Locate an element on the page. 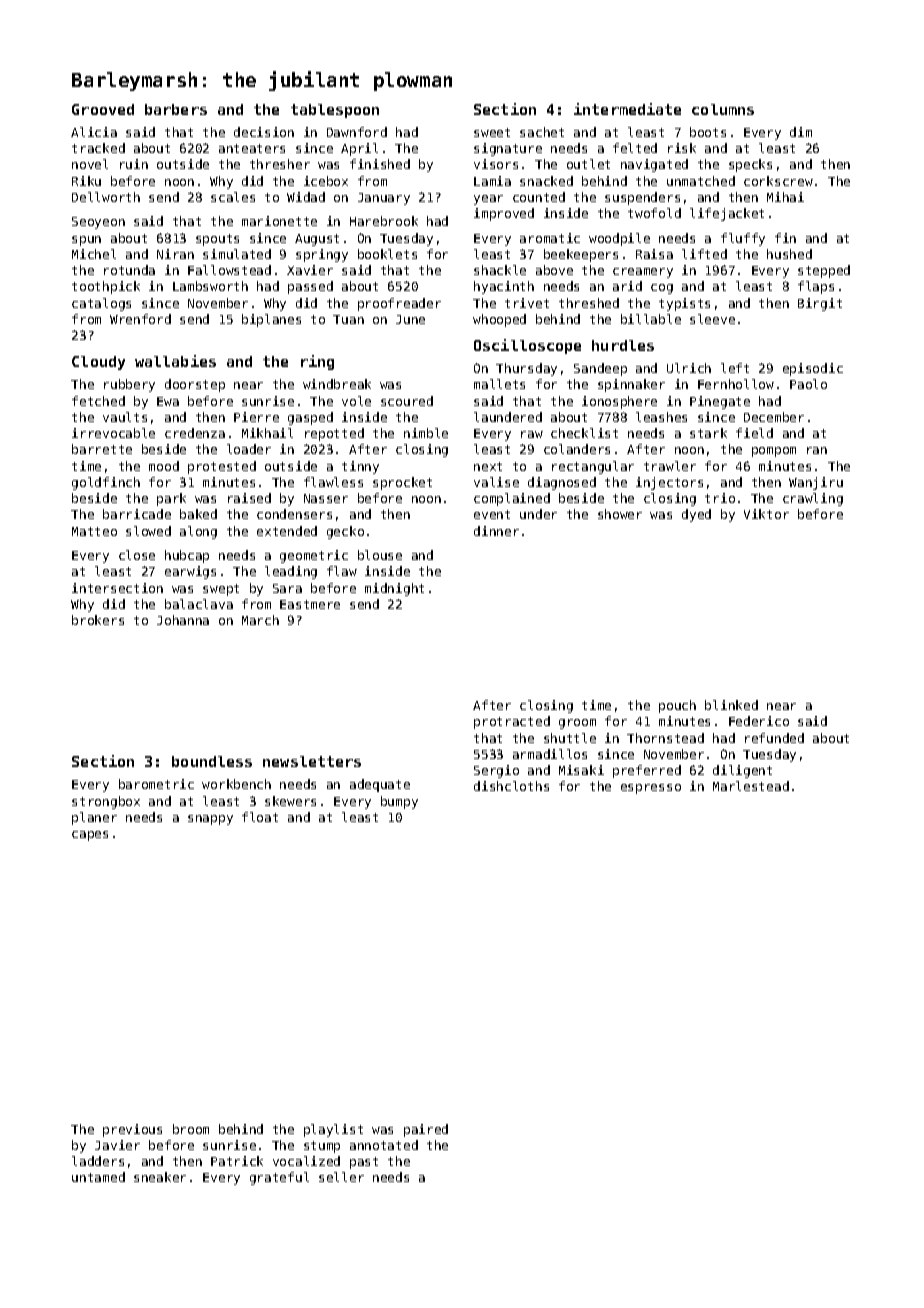 The width and height of the document is (924, 1308). columns is located at coordinates (723, 109).
